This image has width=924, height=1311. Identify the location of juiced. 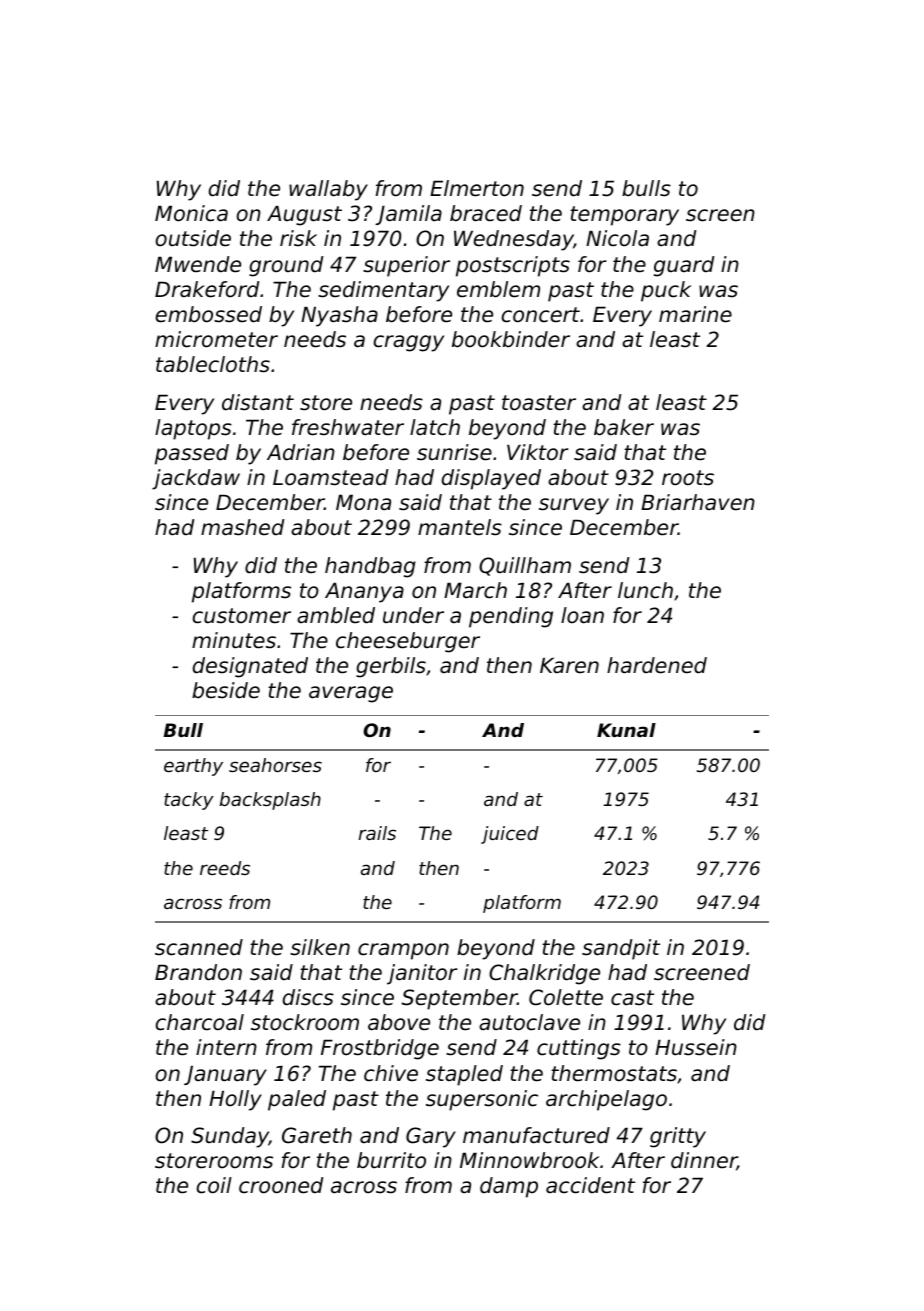
(510, 835).
